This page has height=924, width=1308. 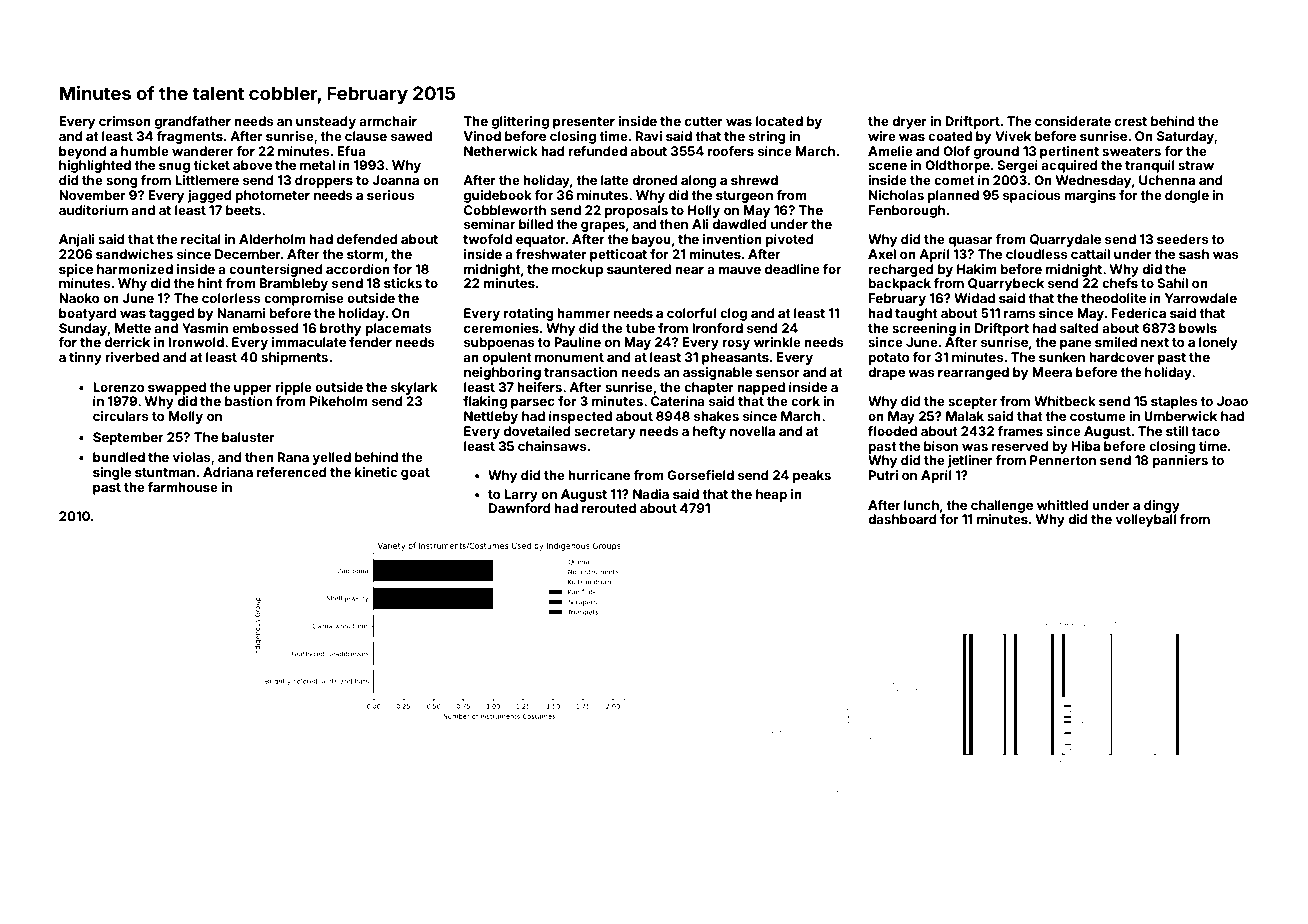 What do you see at coordinates (1079, 328) in the page?
I see `salted` at bounding box center [1079, 328].
